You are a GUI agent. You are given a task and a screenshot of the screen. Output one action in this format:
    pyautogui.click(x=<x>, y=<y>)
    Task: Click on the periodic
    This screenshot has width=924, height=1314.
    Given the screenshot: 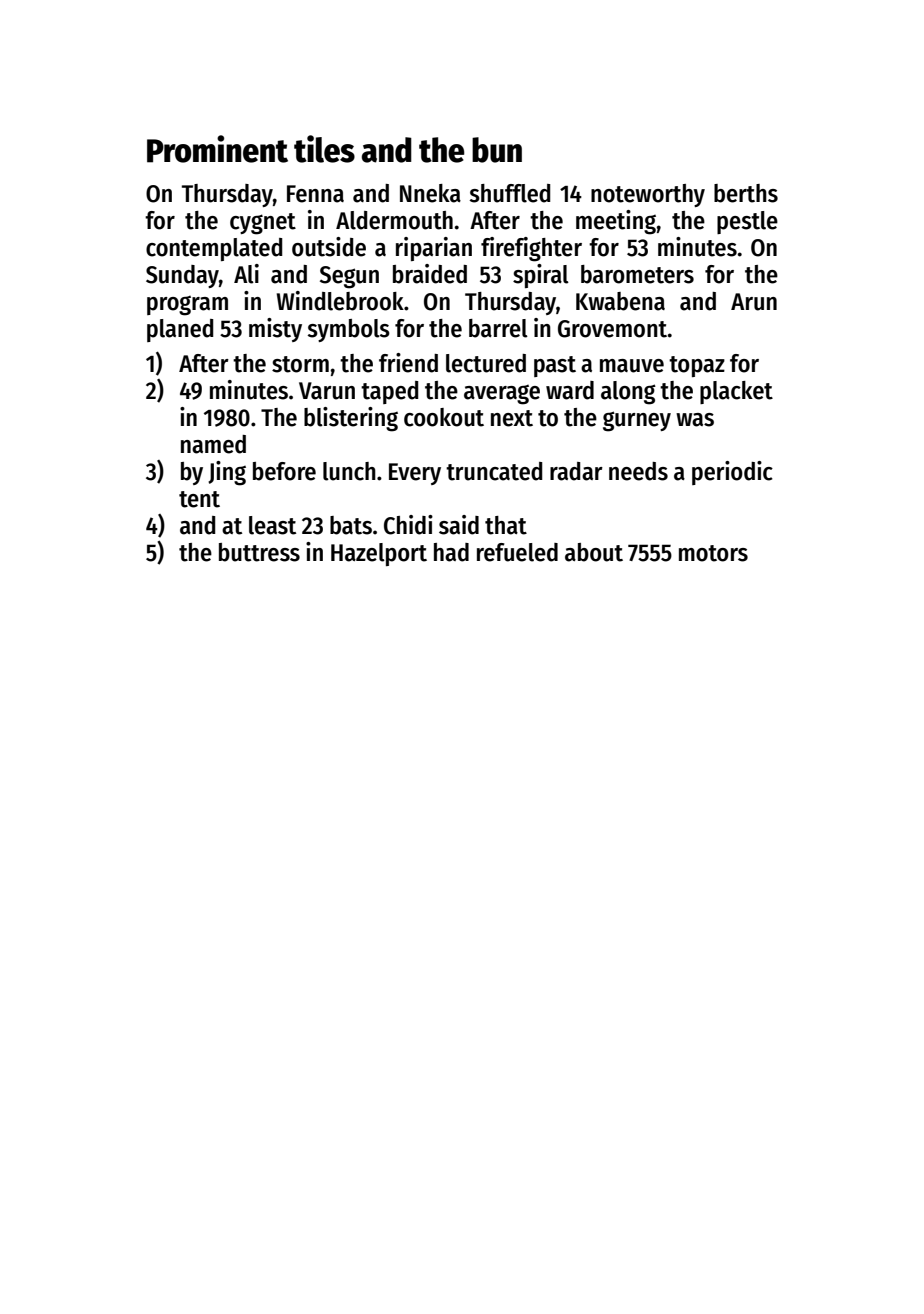 What is the action you would take?
    pyautogui.click(x=732, y=473)
